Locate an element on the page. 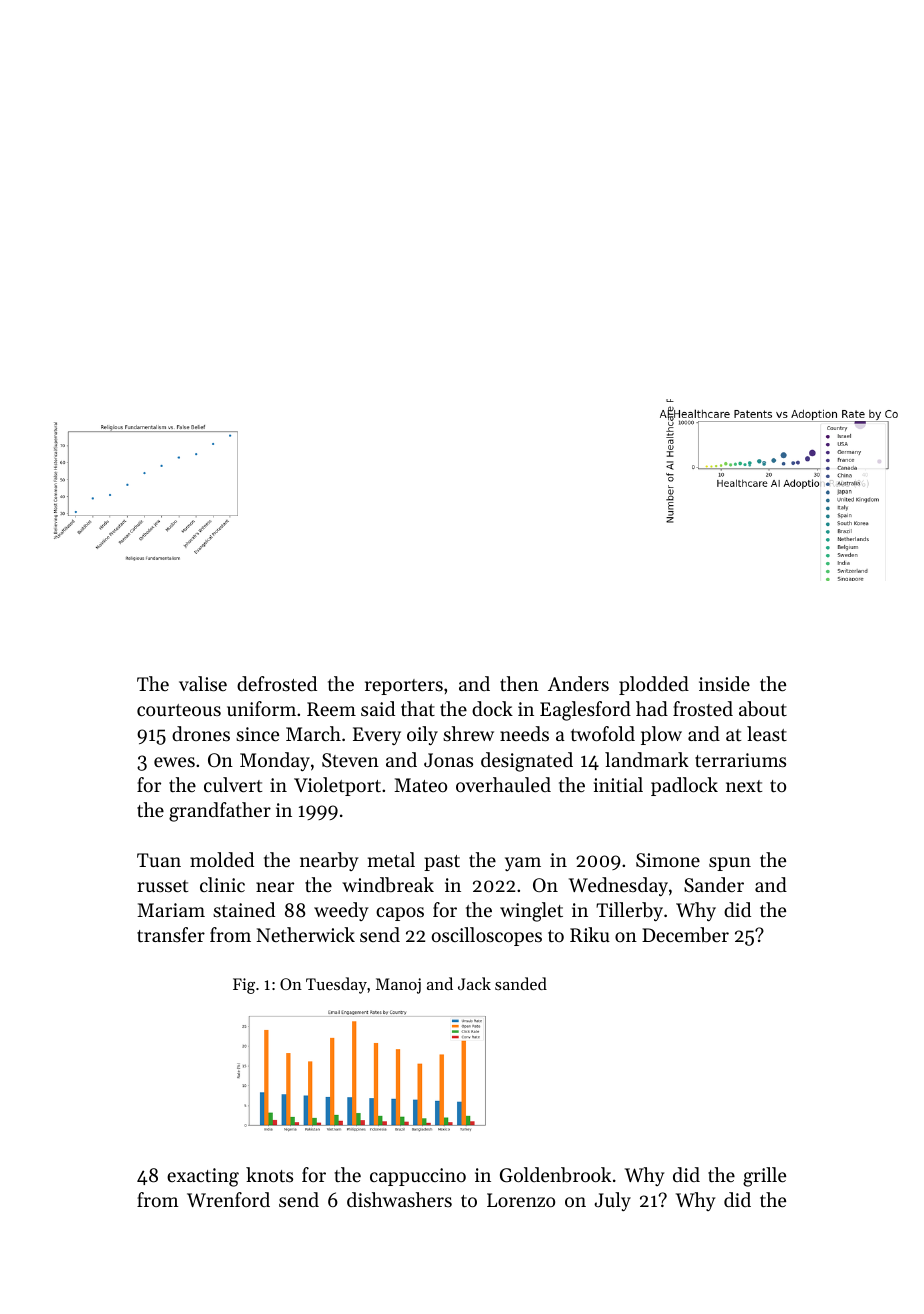  exacting is located at coordinates (203, 1177).
